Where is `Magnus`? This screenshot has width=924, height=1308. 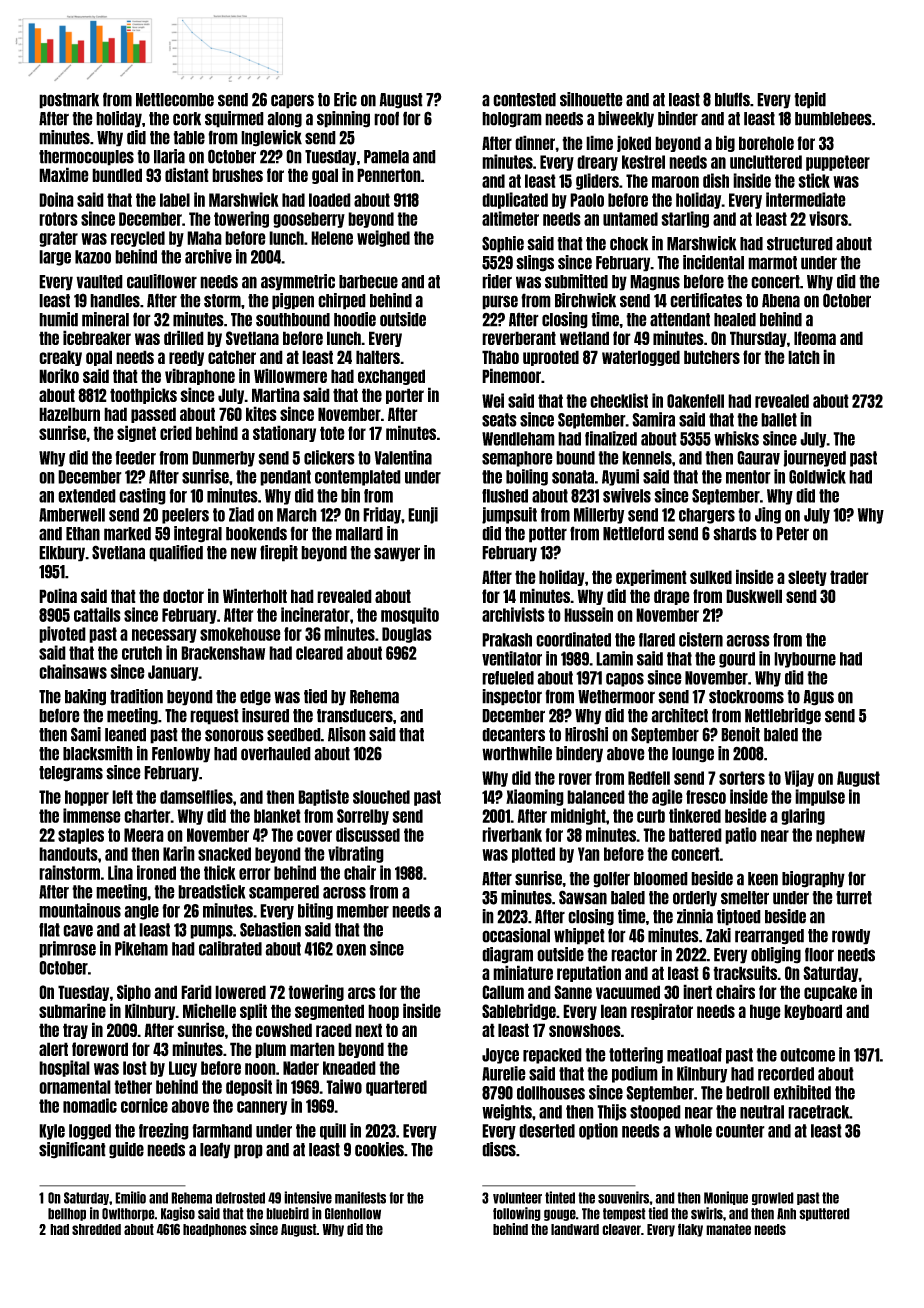 Magnus is located at coordinates (655, 283).
